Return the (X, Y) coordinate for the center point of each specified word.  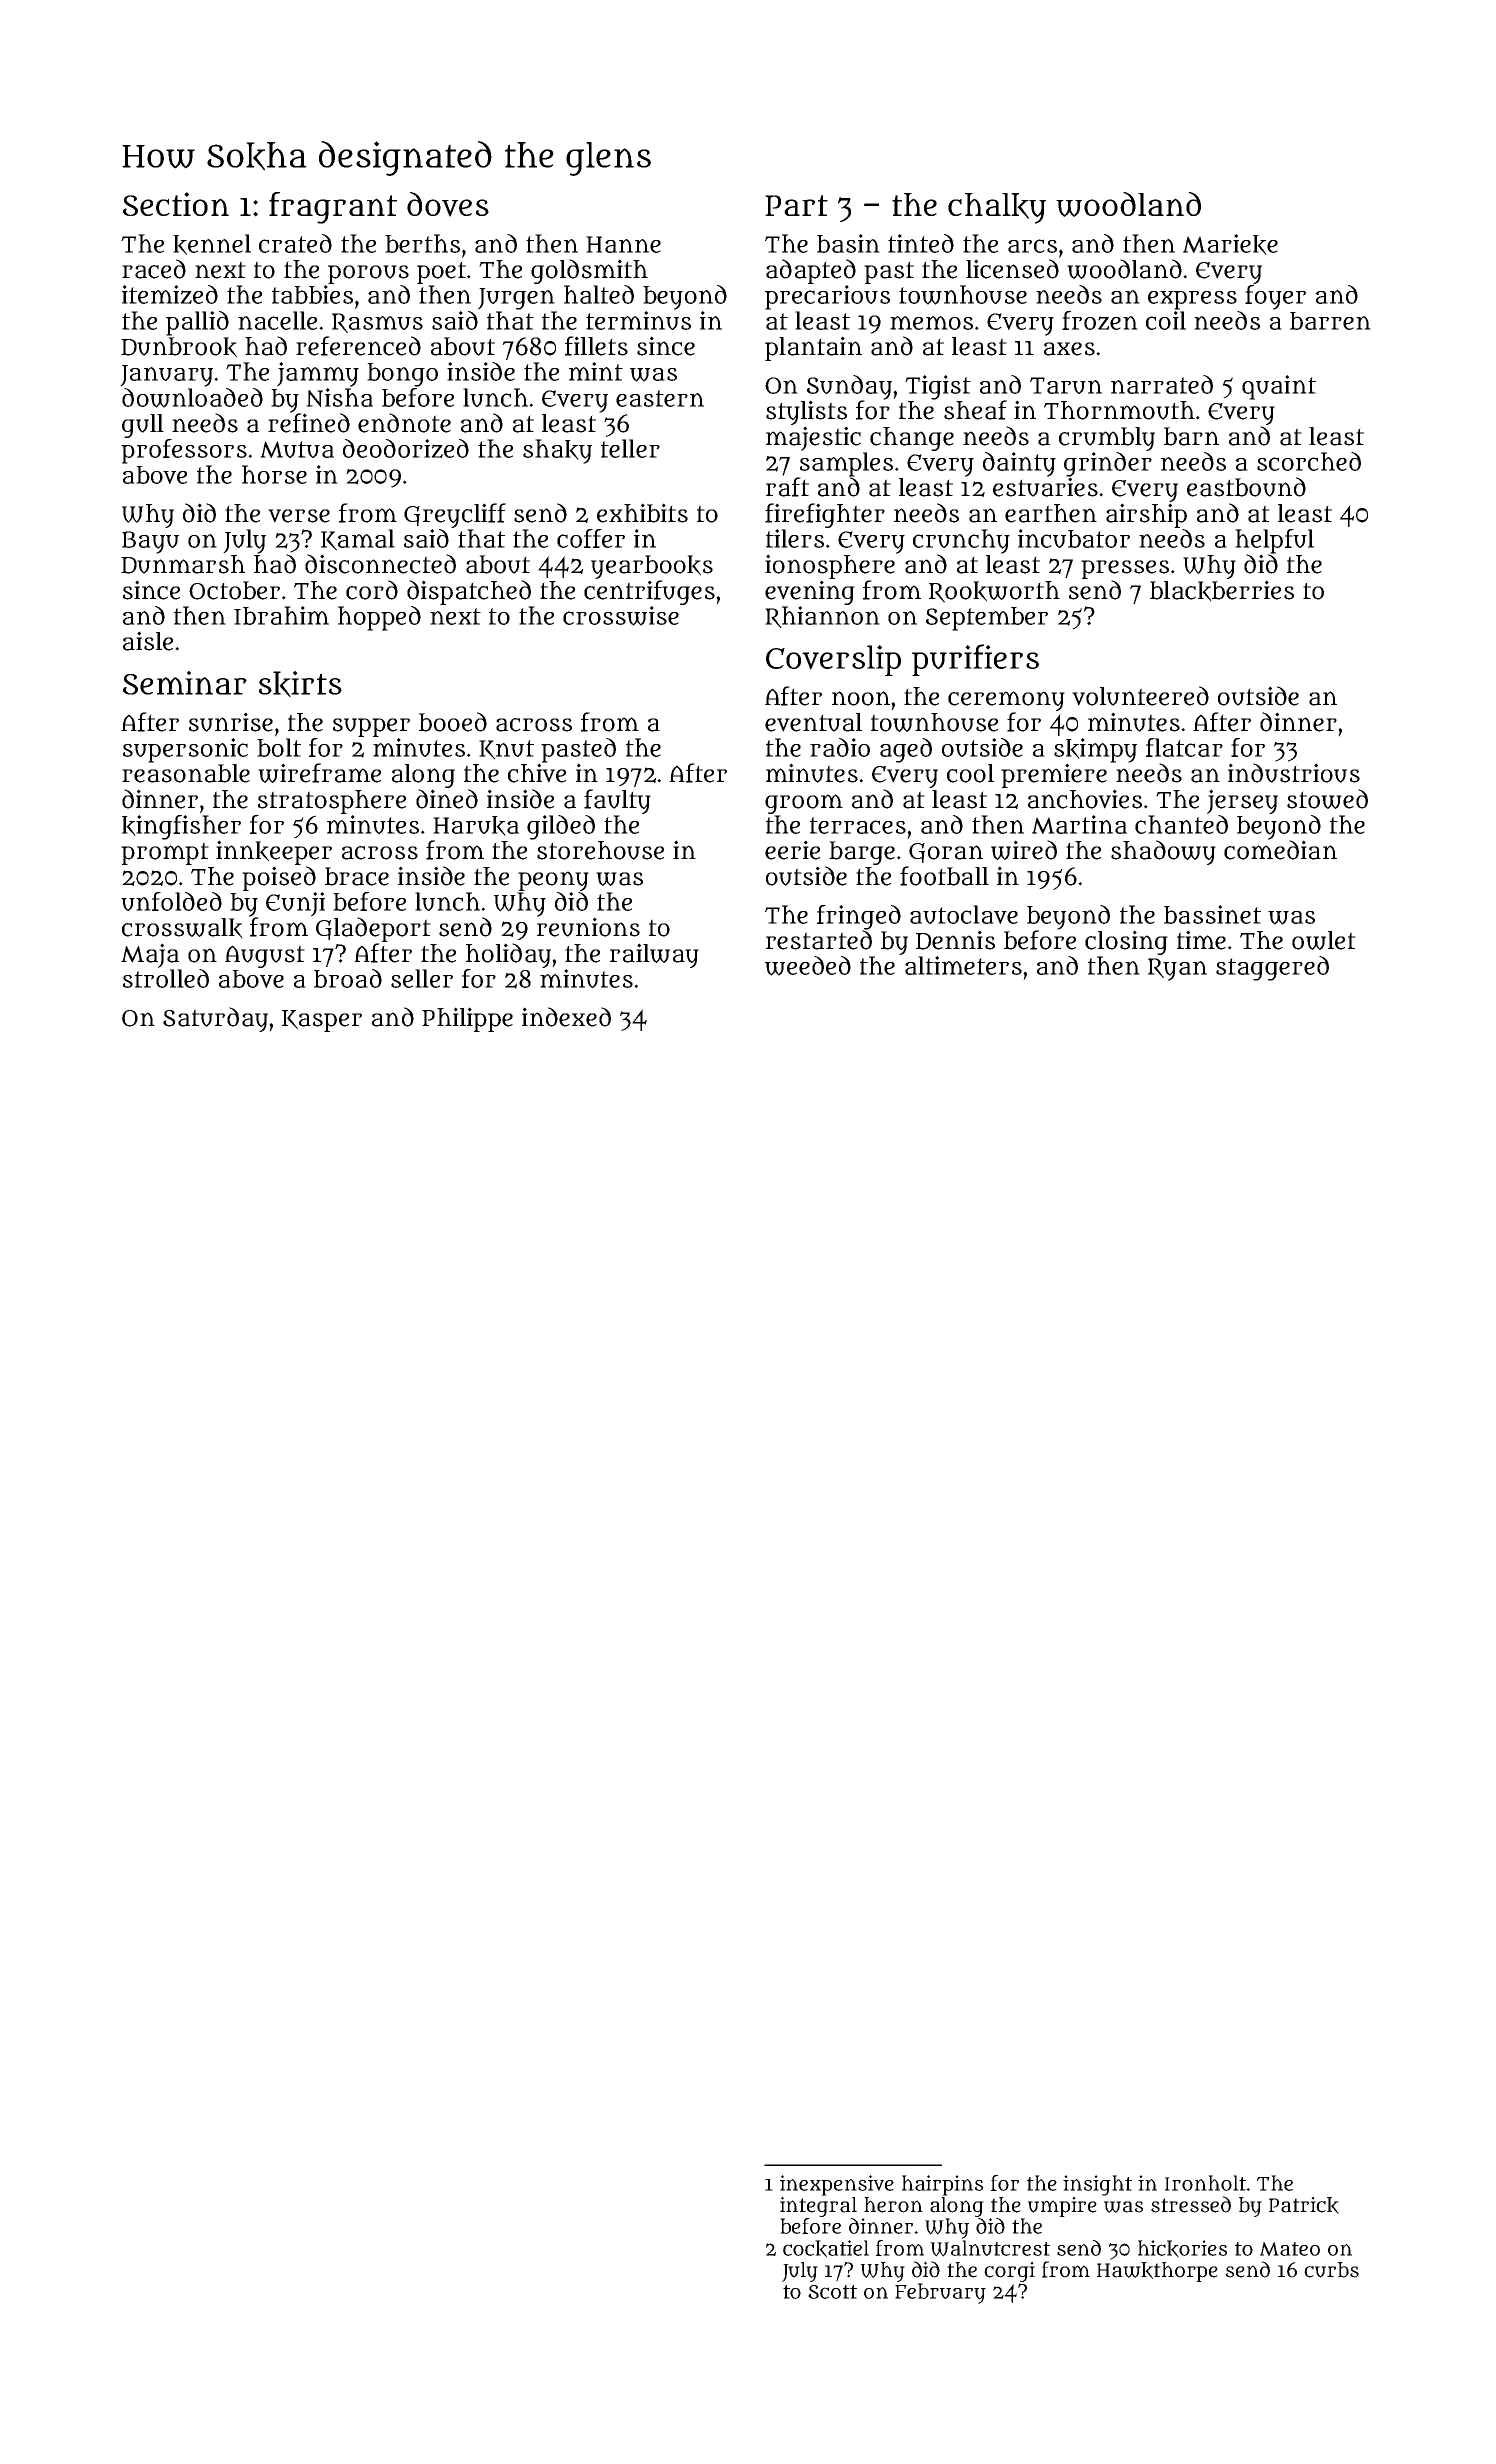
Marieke (1230, 244)
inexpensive (837, 2185)
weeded (808, 966)
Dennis (955, 940)
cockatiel (826, 2249)
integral (818, 2206)
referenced (358, 346)
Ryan (1177, 969)
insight (1097, 2185)
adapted (811, 271)
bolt (279, 747)
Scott (832, 2292)
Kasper (322, 1021)
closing (1126, 942)
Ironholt (1205, 2183)
